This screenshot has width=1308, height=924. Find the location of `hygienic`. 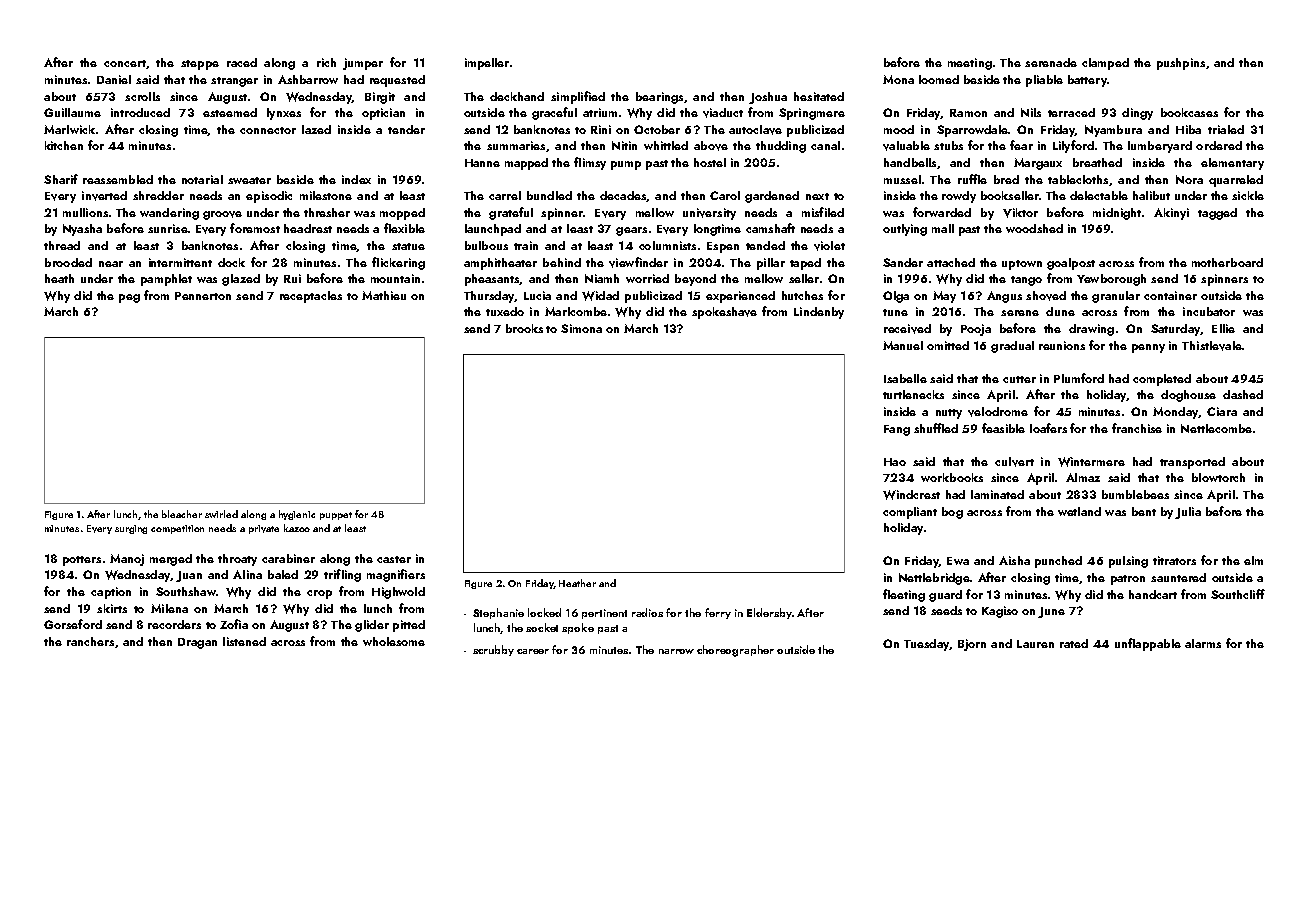

hygienic is located at coordinates (297, 515).
